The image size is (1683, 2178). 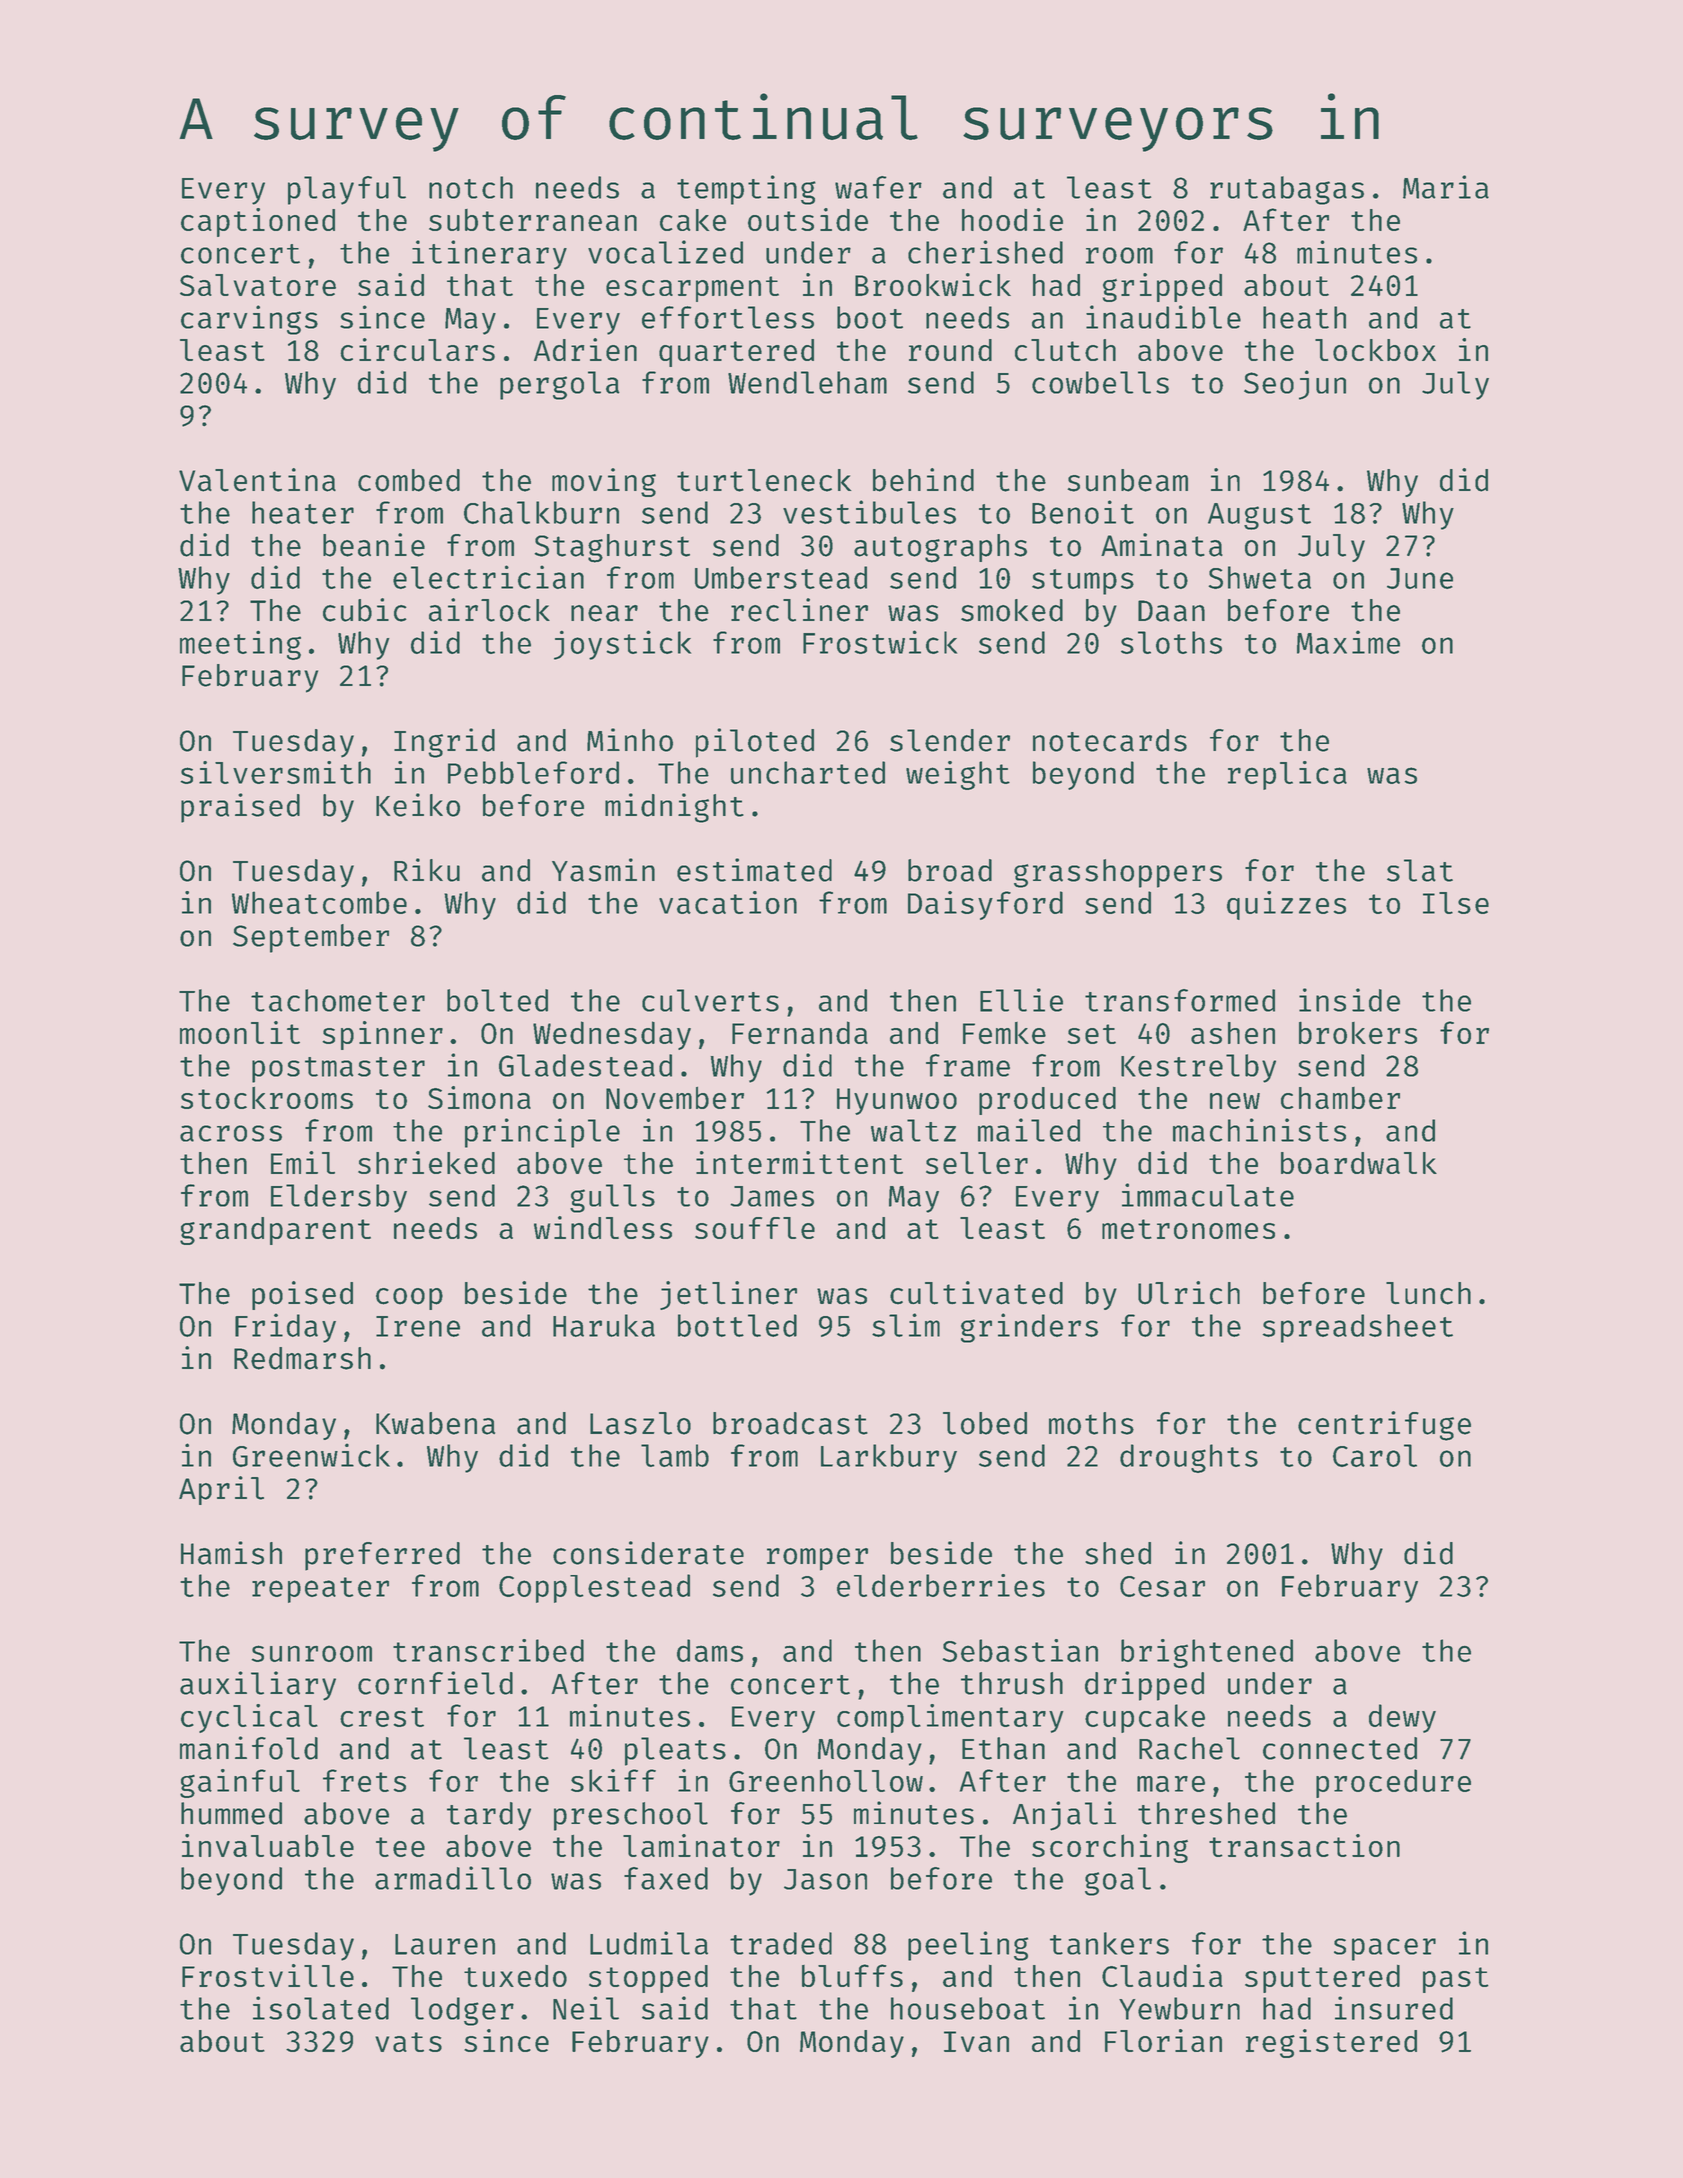 I want to click on pergola, so click(x=560, y=385).
